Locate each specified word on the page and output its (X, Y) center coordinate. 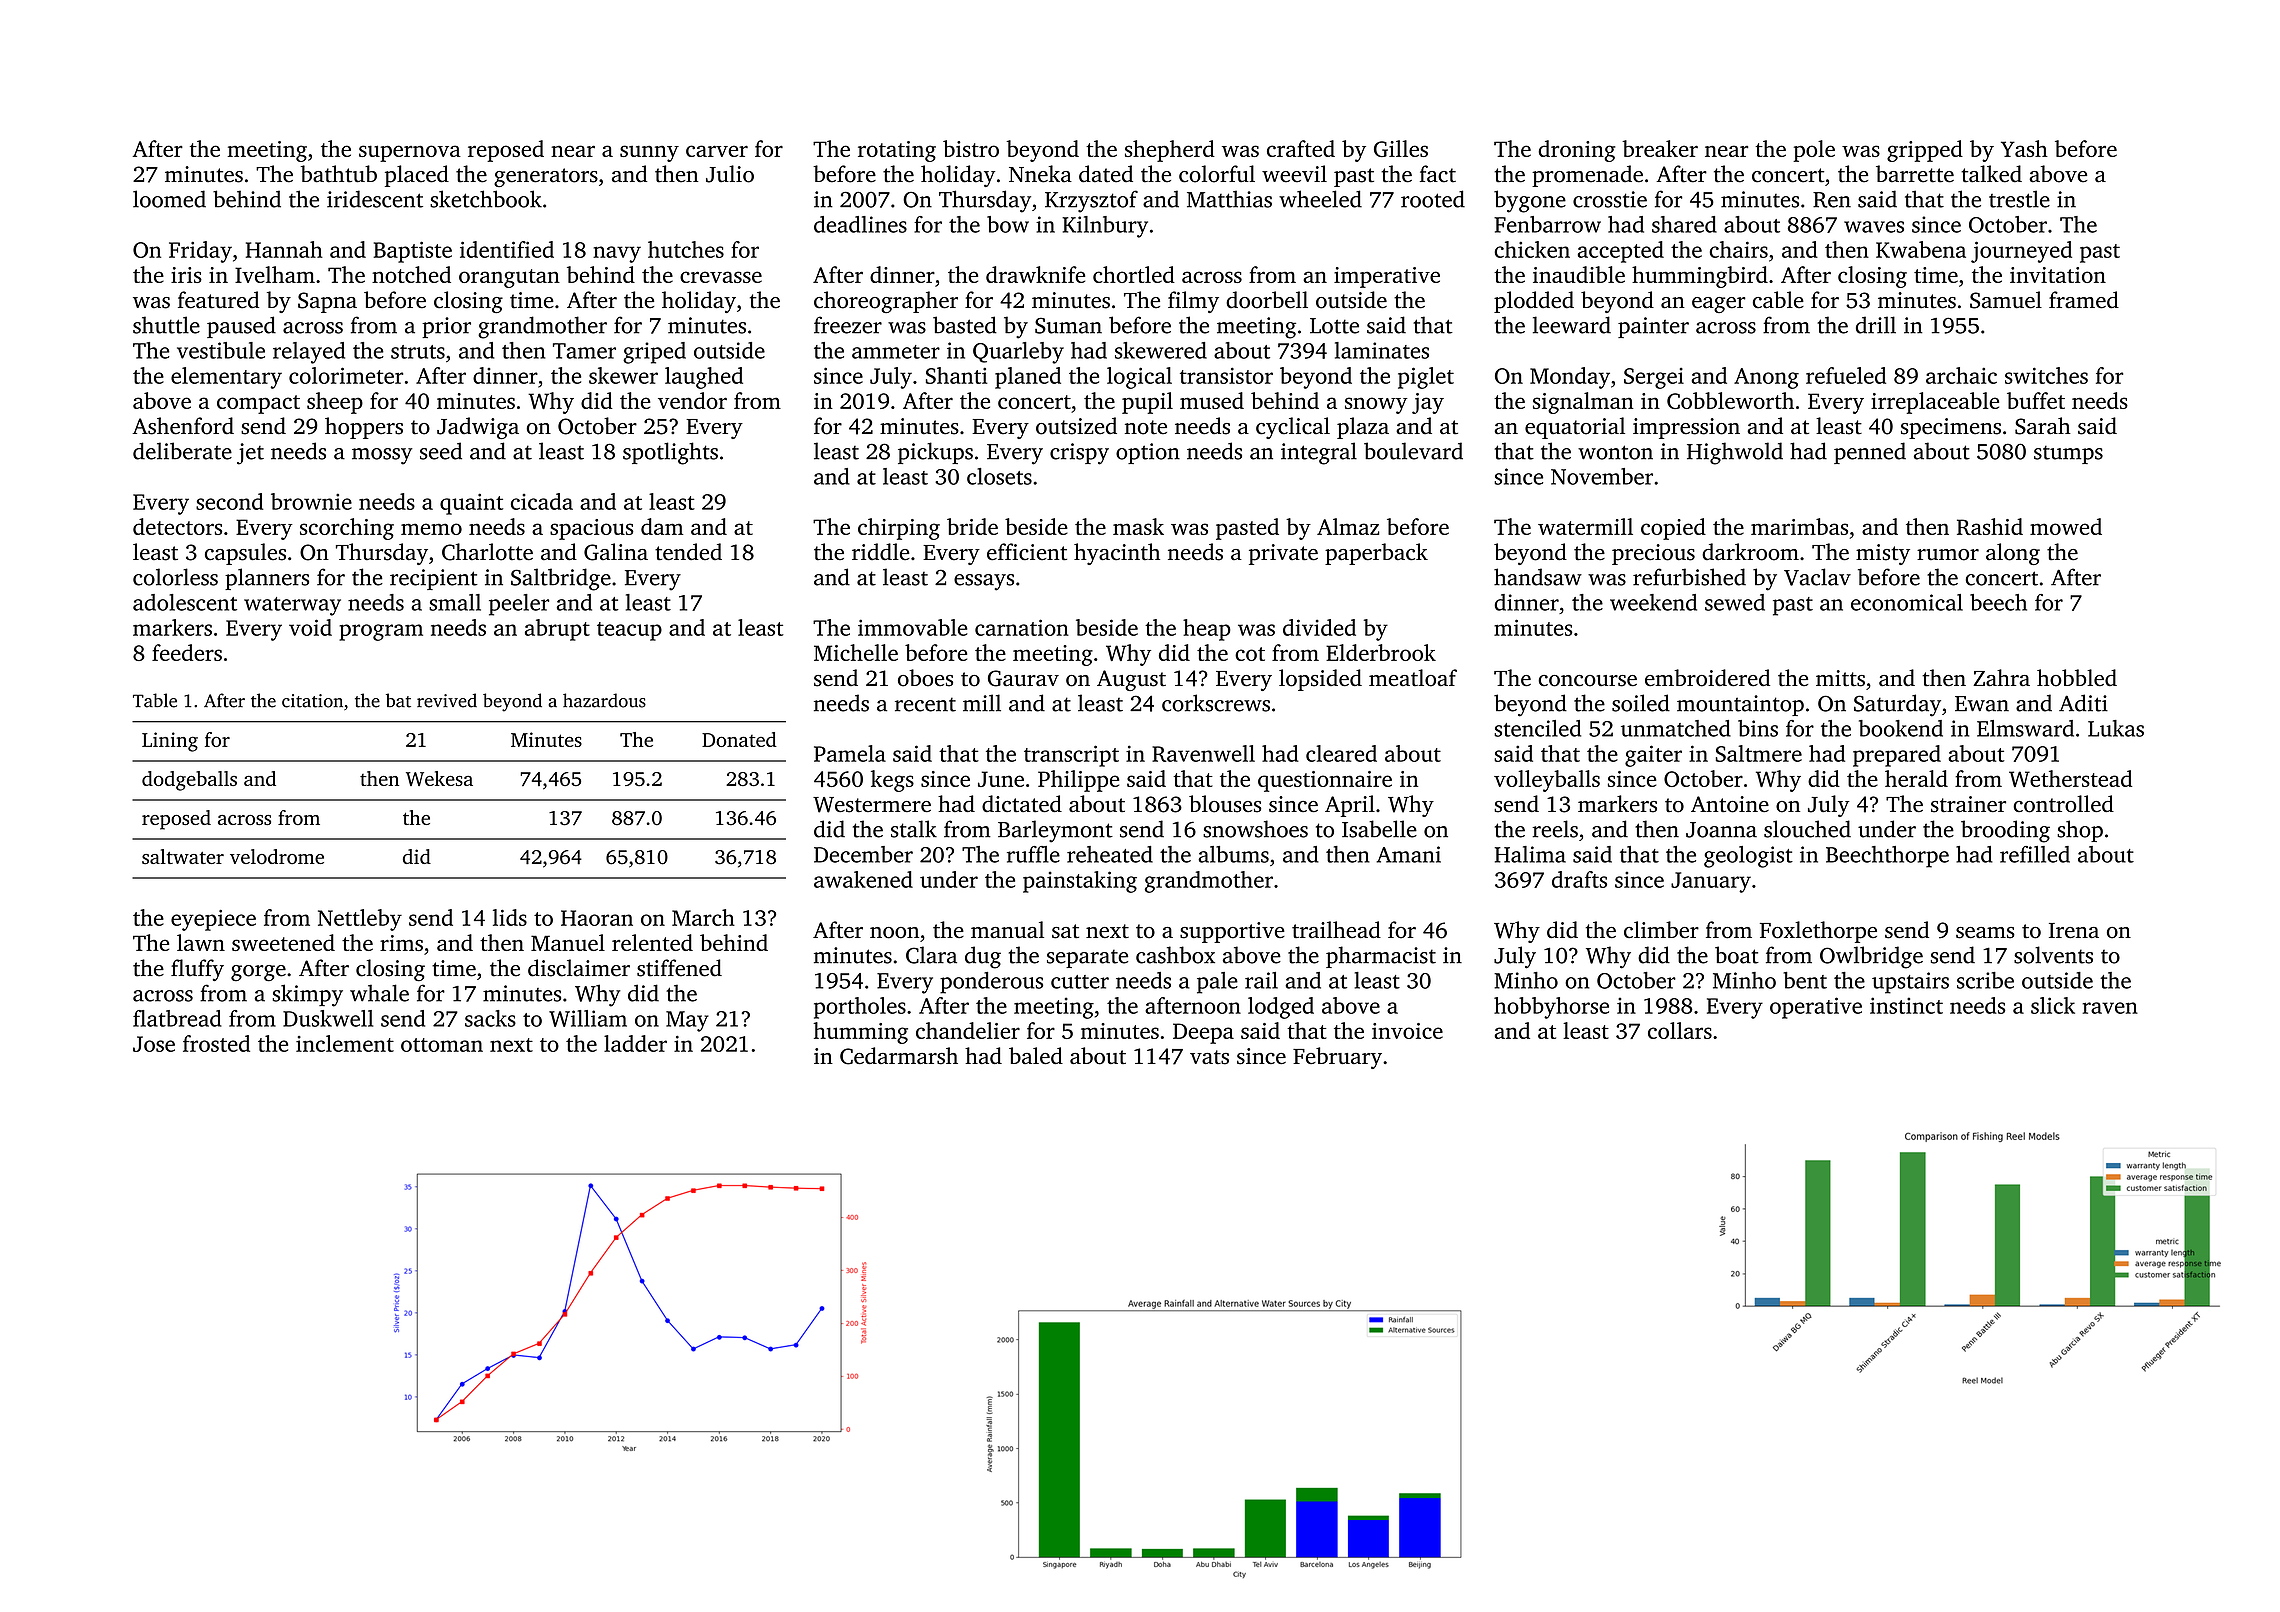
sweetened (283, 942)
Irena (2074, 931)
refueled (1846, 375)
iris (186, 275)
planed (1028, 378)
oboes (925, 678)
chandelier (968, 1030)
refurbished (1689, 577)
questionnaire (1325, 781)
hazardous (604, 700)
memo (431, 529)
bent (1805, 980)
